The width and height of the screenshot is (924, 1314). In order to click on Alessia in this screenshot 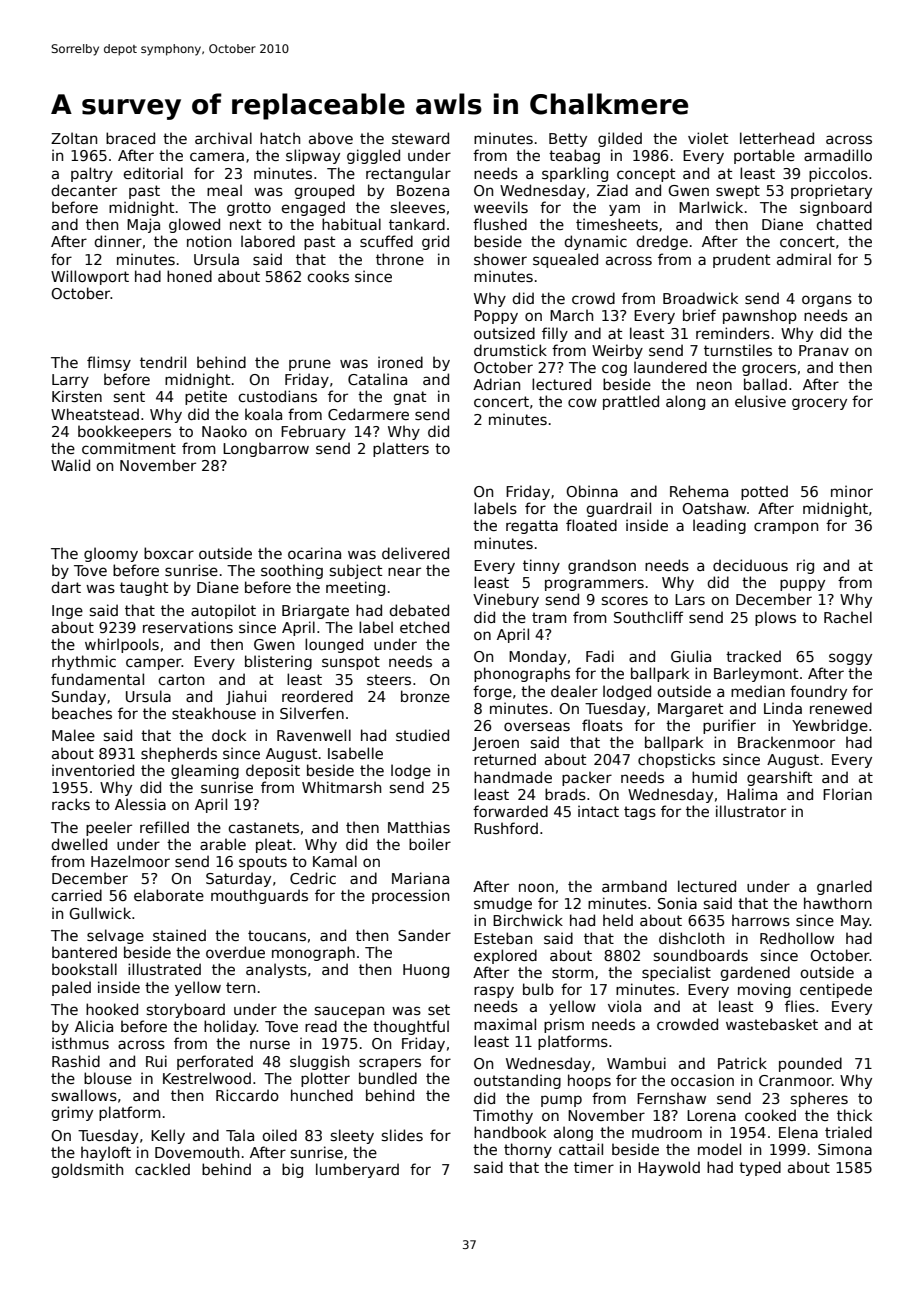, I will do `click(140, 804)`.
